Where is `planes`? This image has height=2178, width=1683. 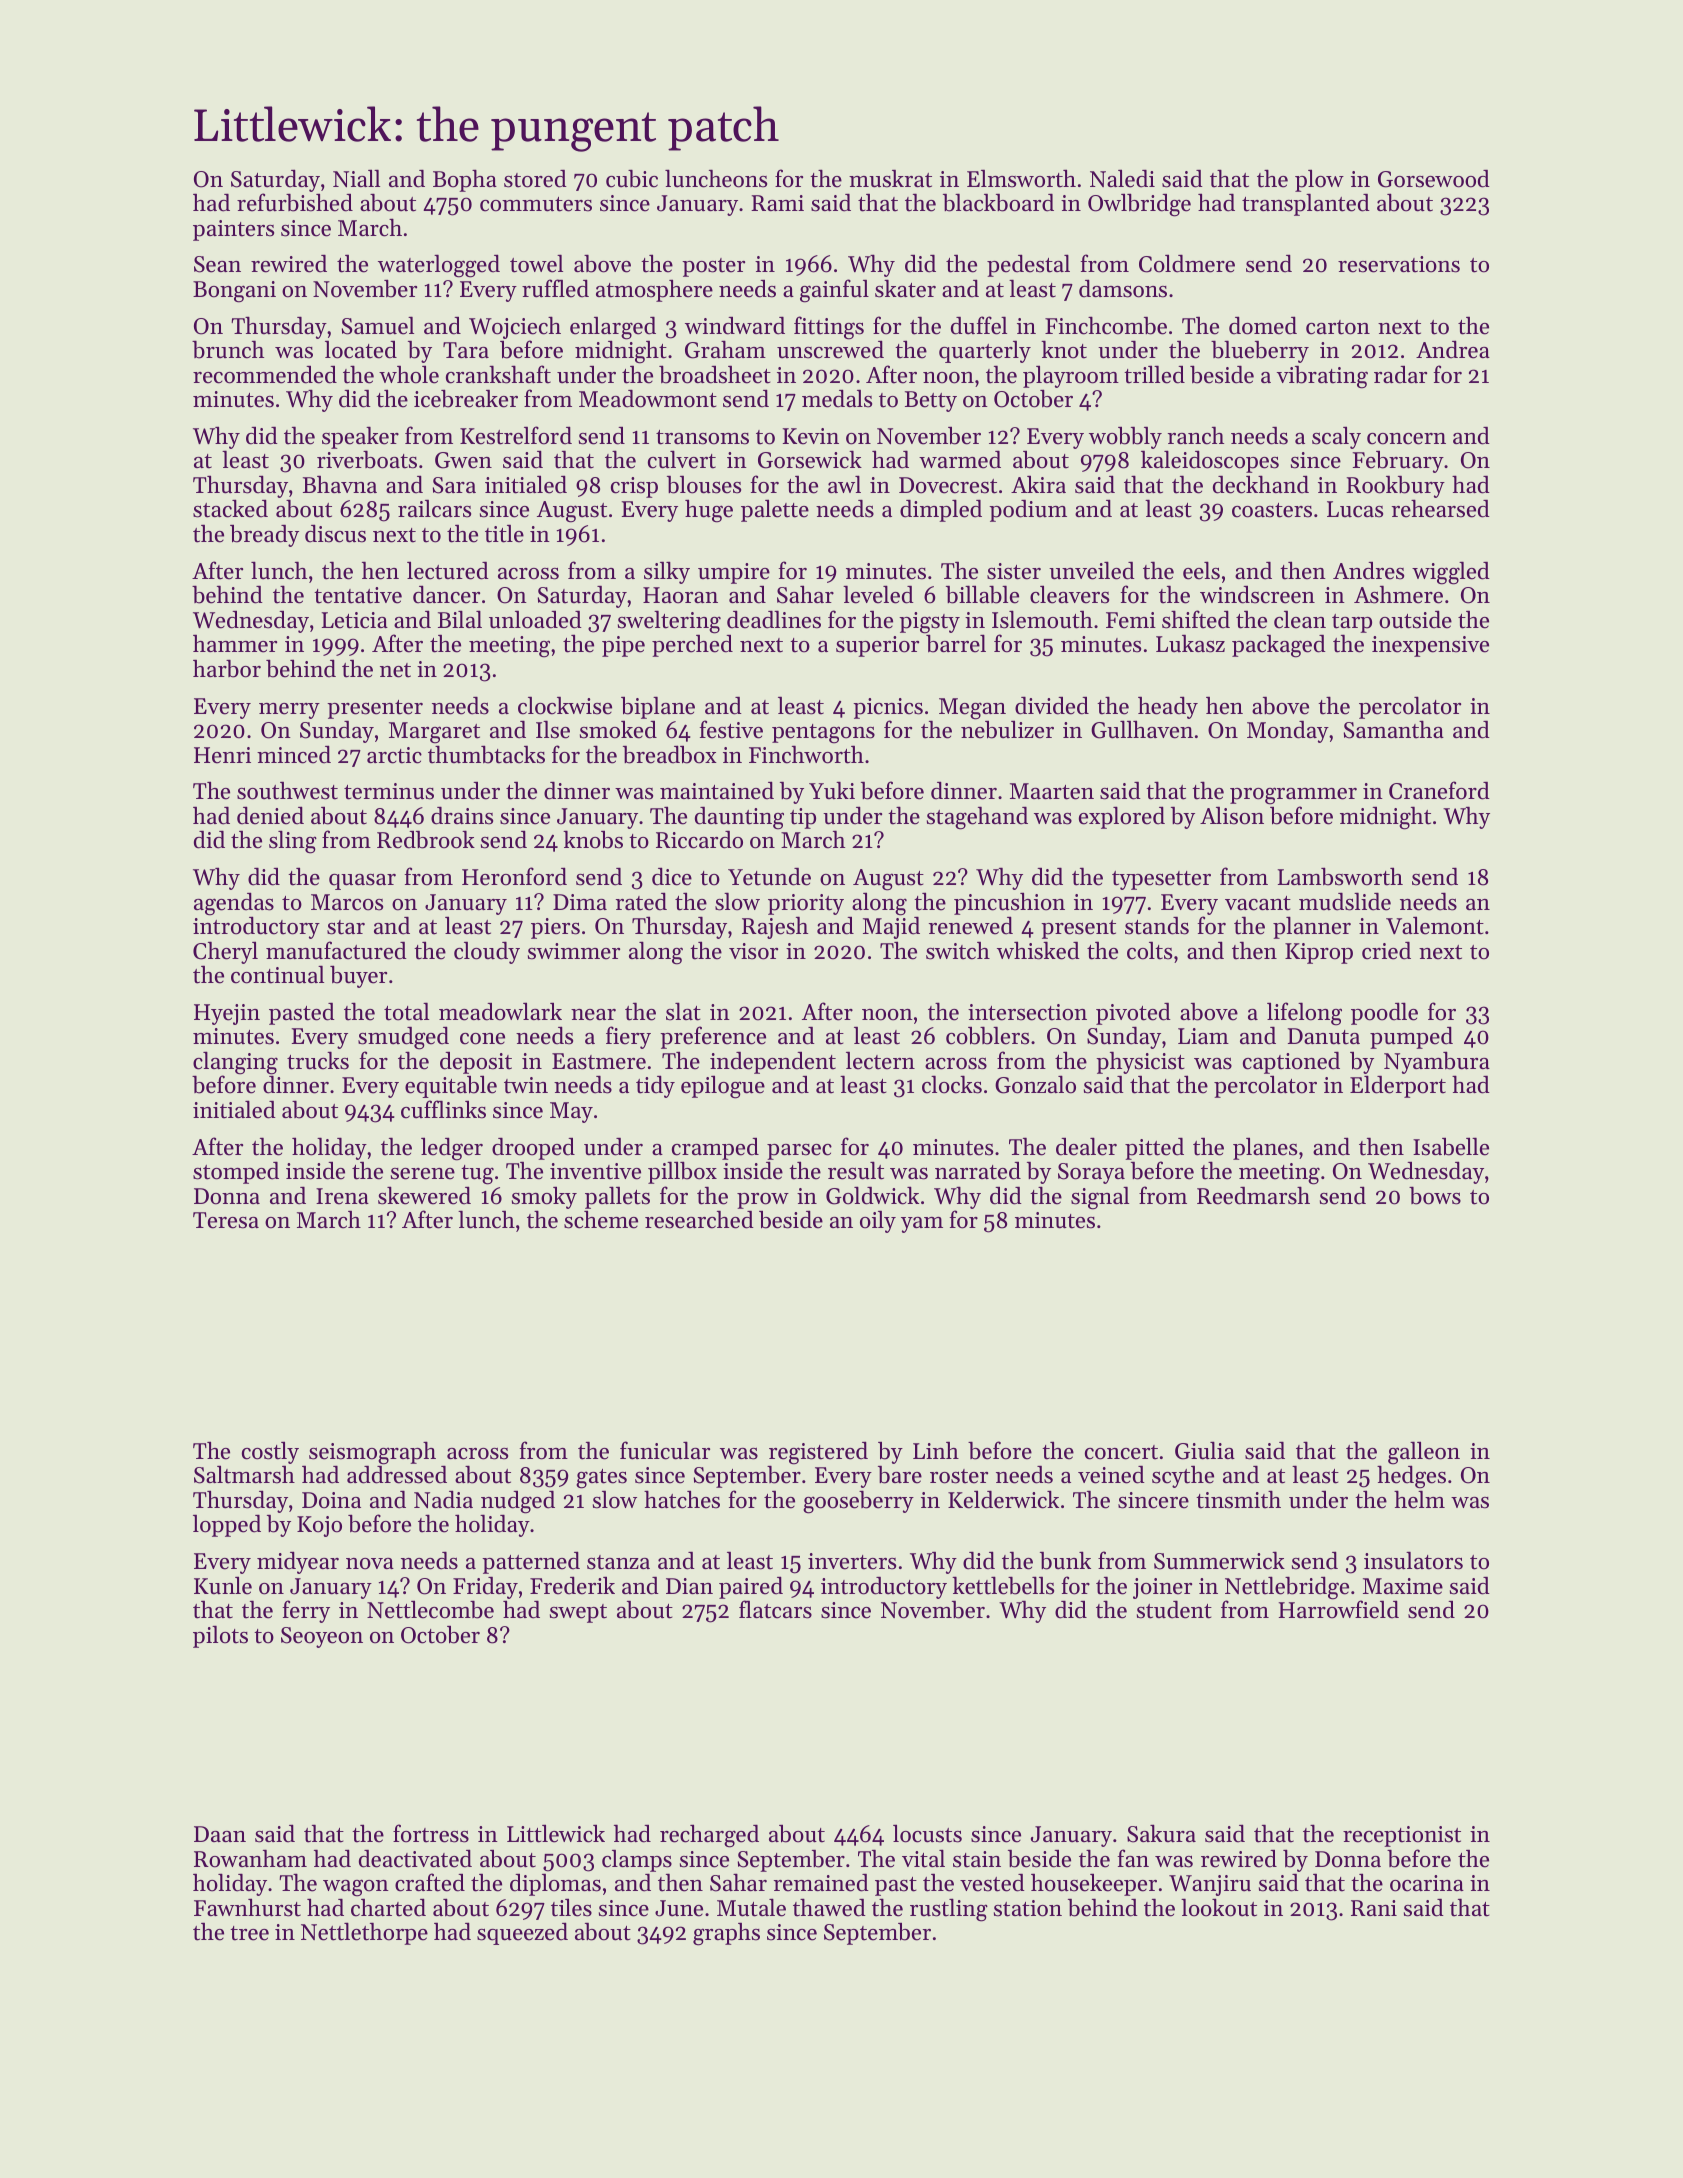 planes is located at coordinates (1265, 1148).
